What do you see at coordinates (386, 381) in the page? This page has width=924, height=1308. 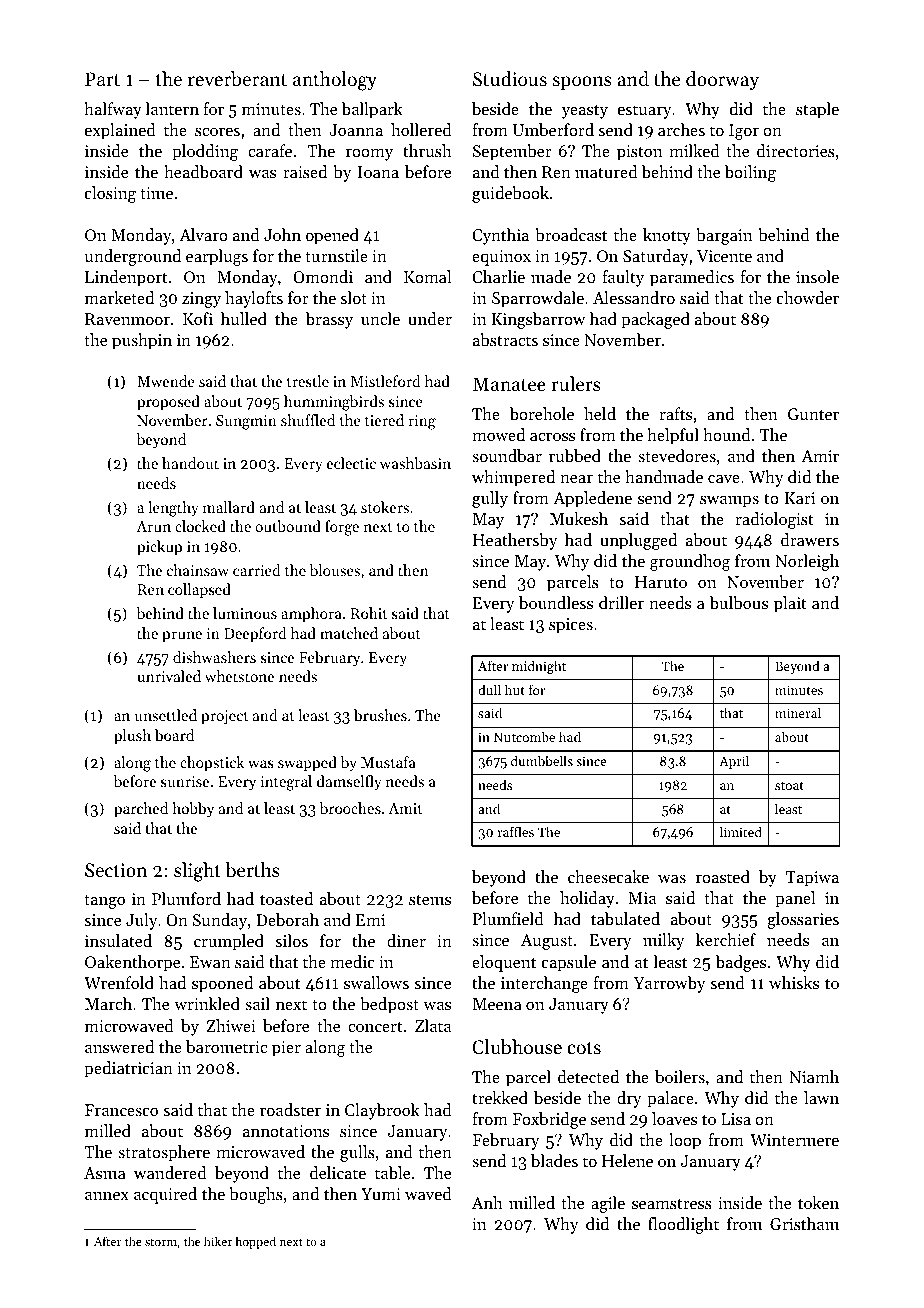 I see `Mistleford` at bounding box center [386, 381].
